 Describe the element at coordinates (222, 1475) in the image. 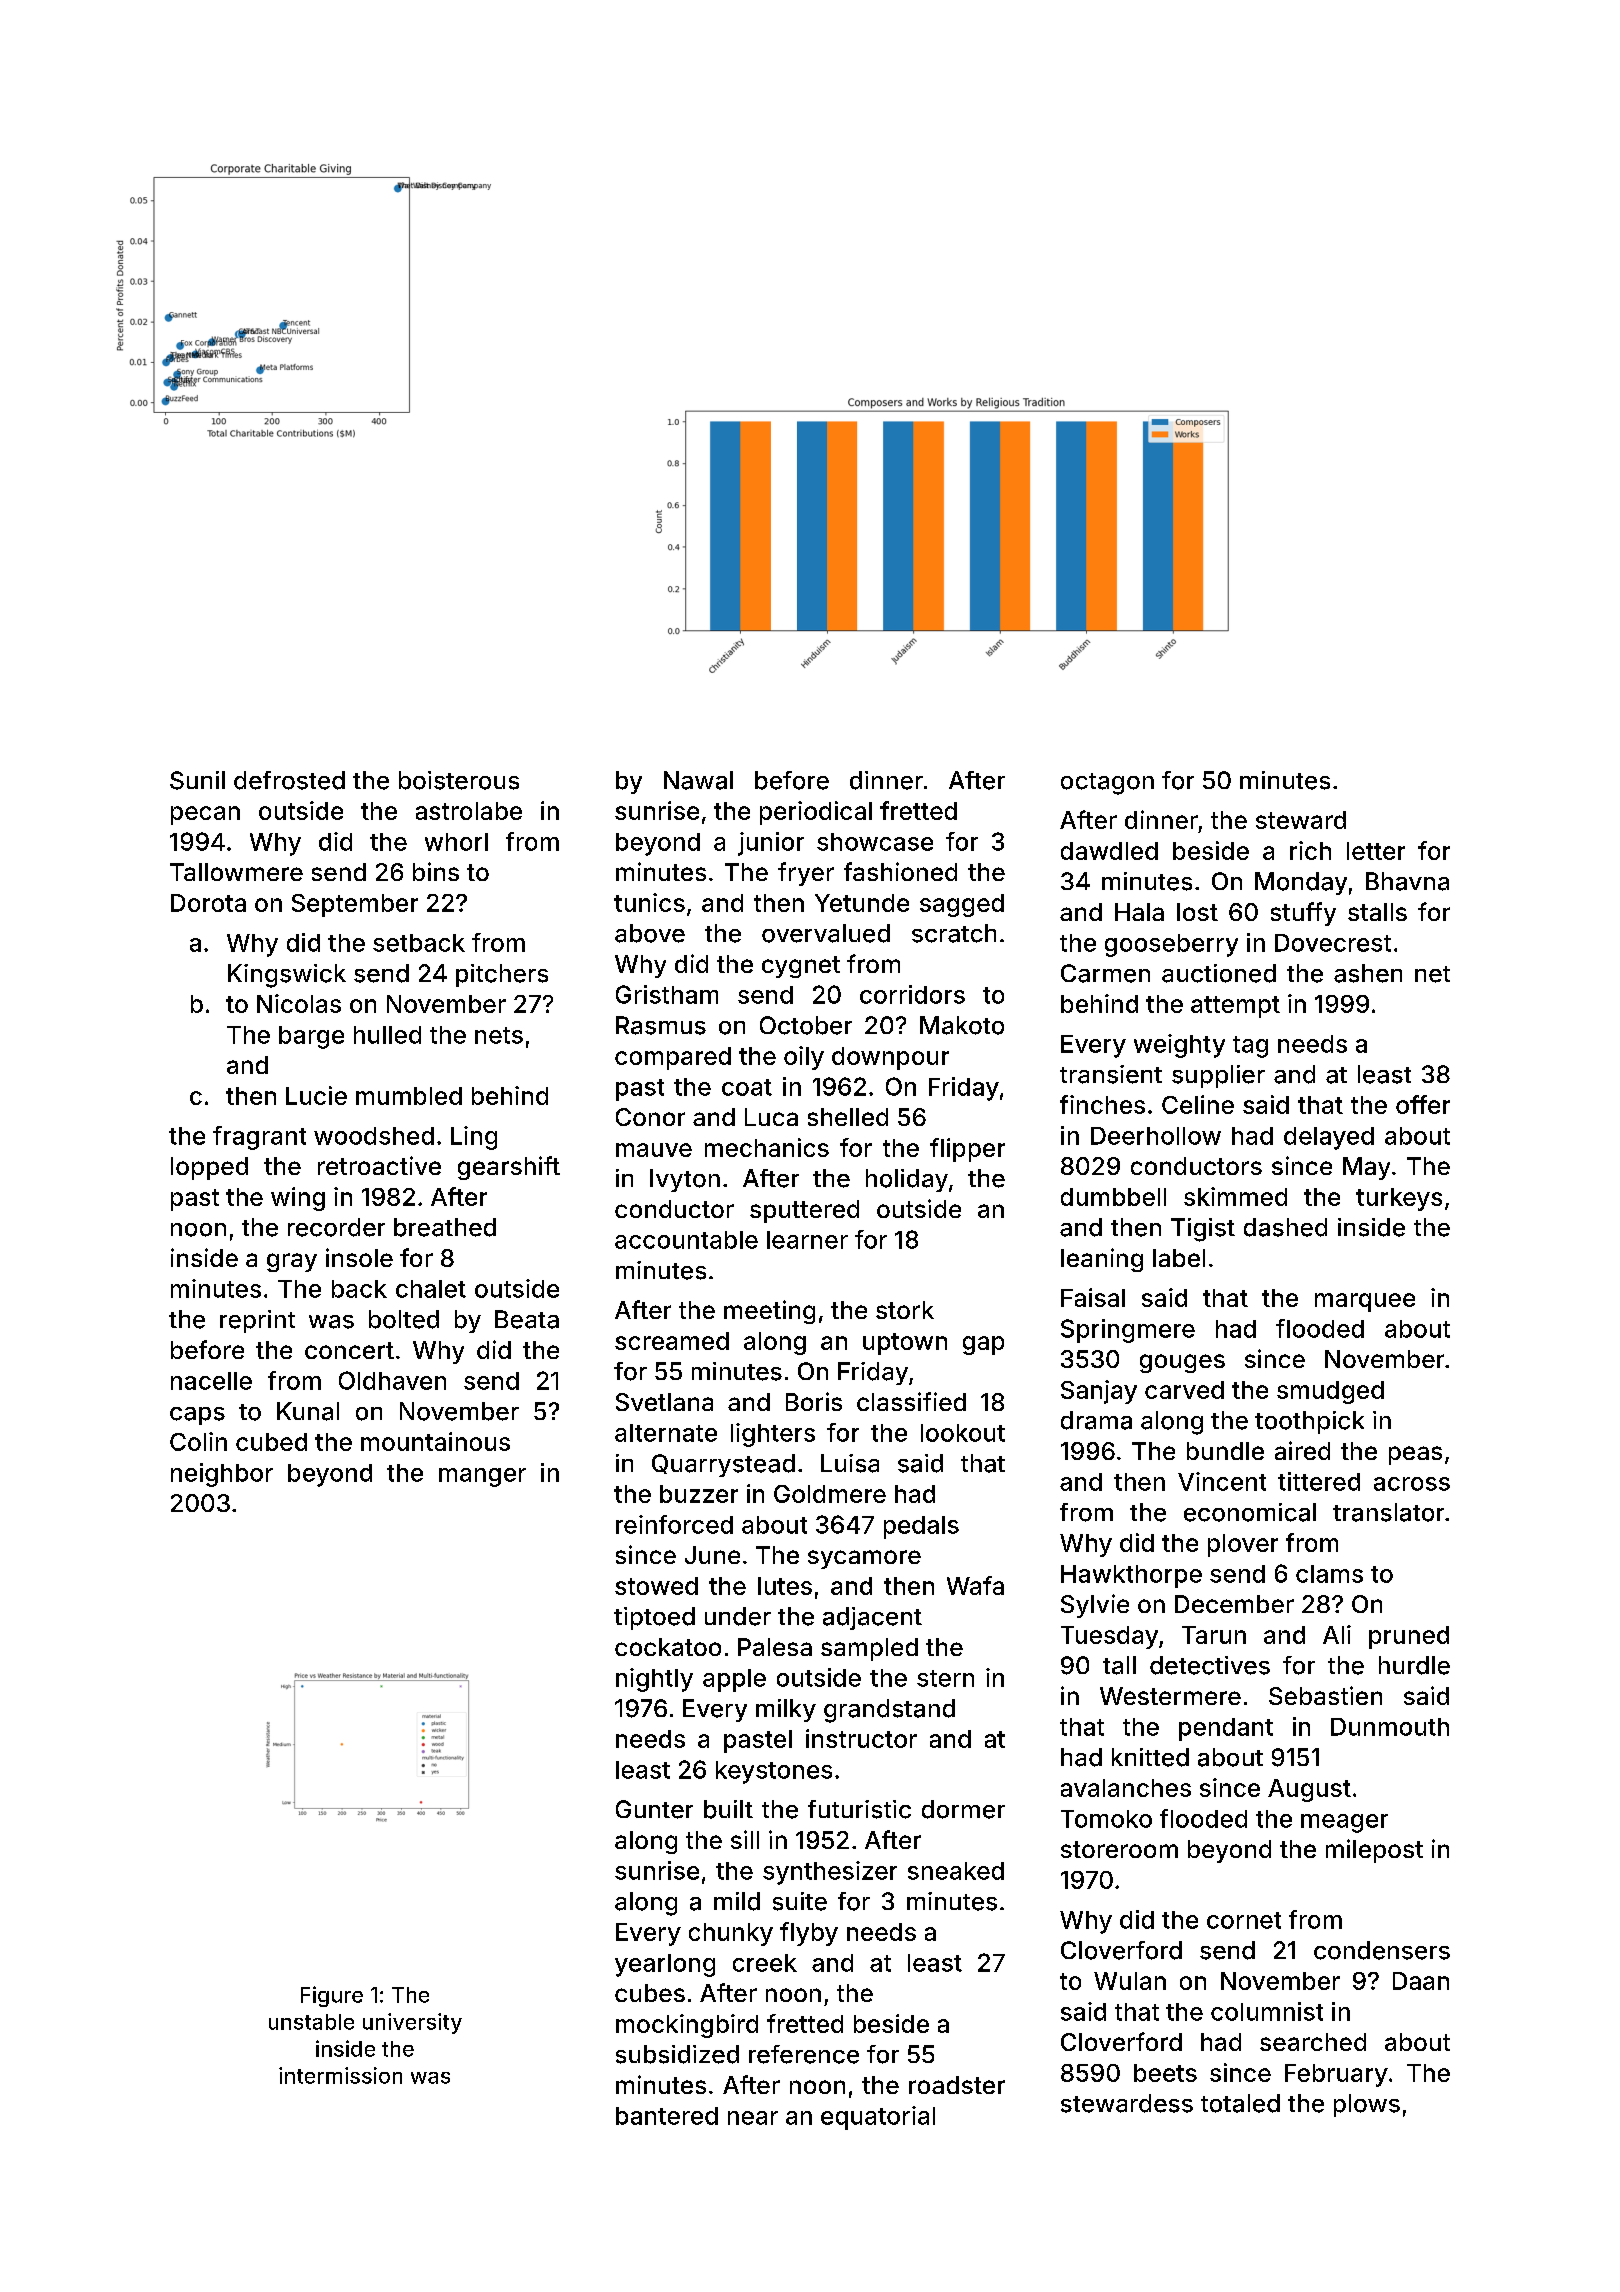

I see `neighbor` at that location.
